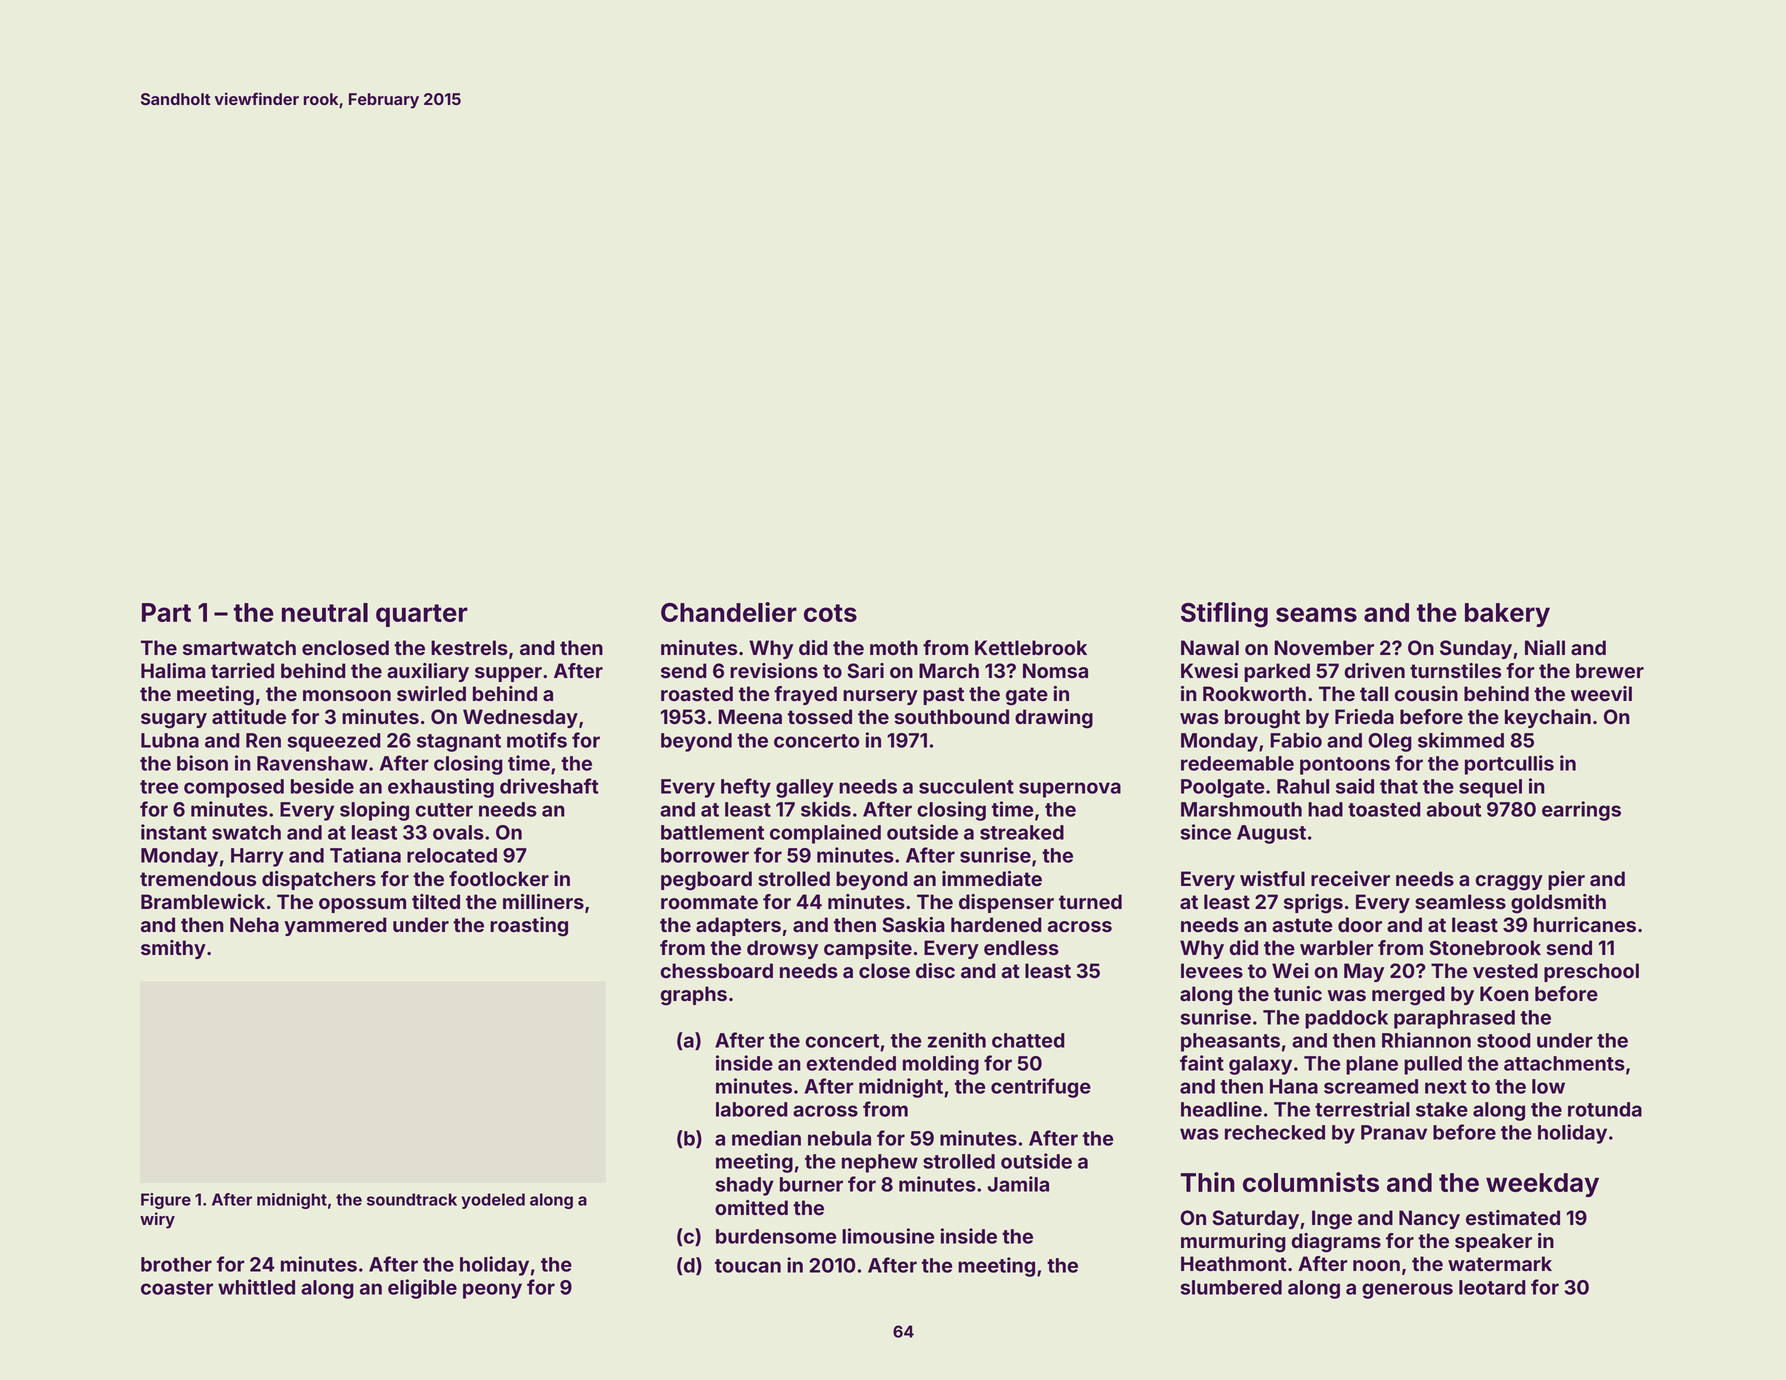 Image resolution: width=1786 pixels, height=1380 pixels. What do you see at coordinates (992, 879) in the image?
I see `immediate` at bounding box center [992, 879].
